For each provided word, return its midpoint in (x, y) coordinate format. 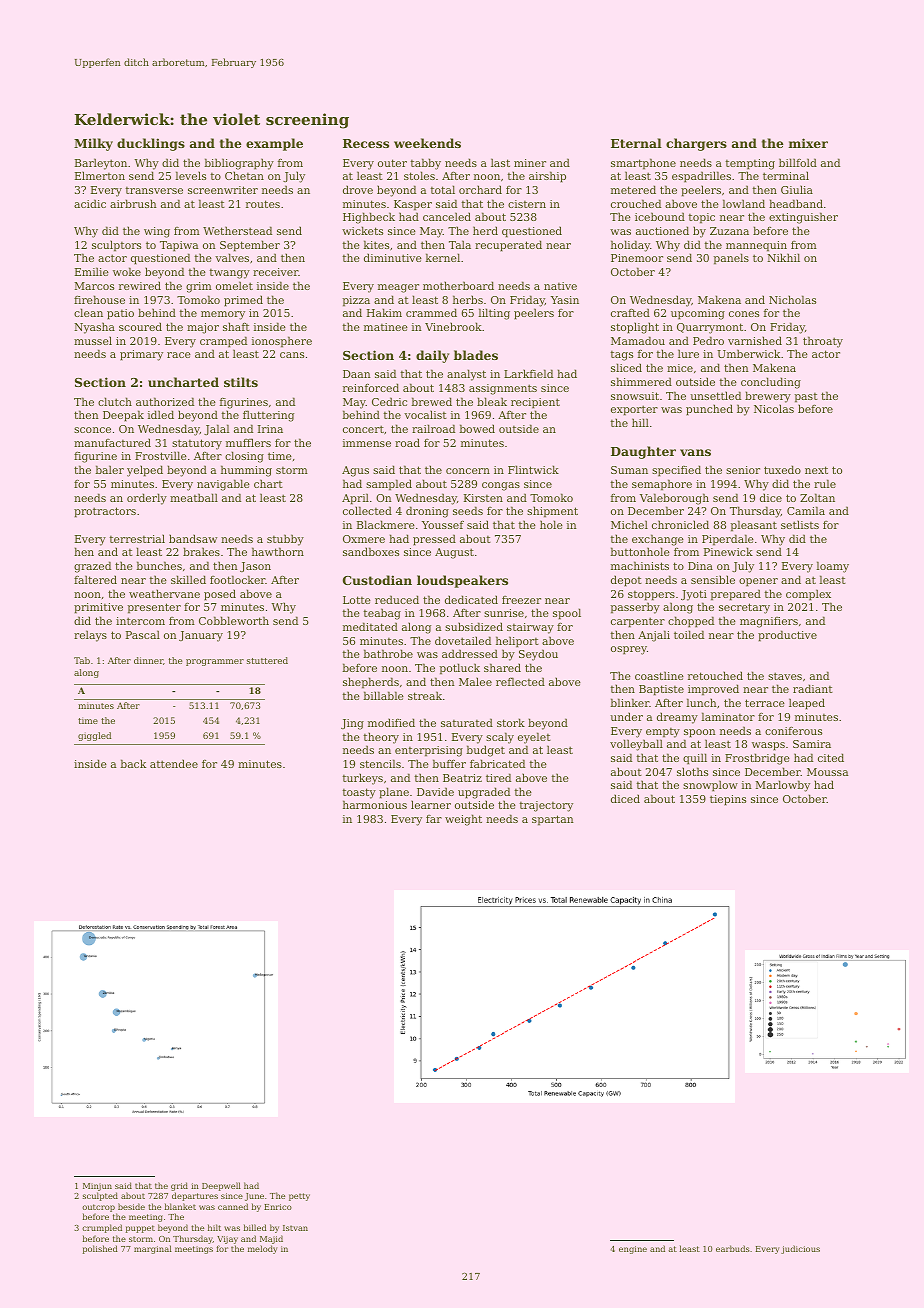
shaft (236, 326)
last (500, 162)
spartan (553, 820)
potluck (459, 669)
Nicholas (792, 299)
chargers (696, 144)
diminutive (393, 257)
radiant (813, 688)
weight (463, 820)
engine (633, 1250)
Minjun (97, 1187)
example (274, 144)
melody (262, 1249)
